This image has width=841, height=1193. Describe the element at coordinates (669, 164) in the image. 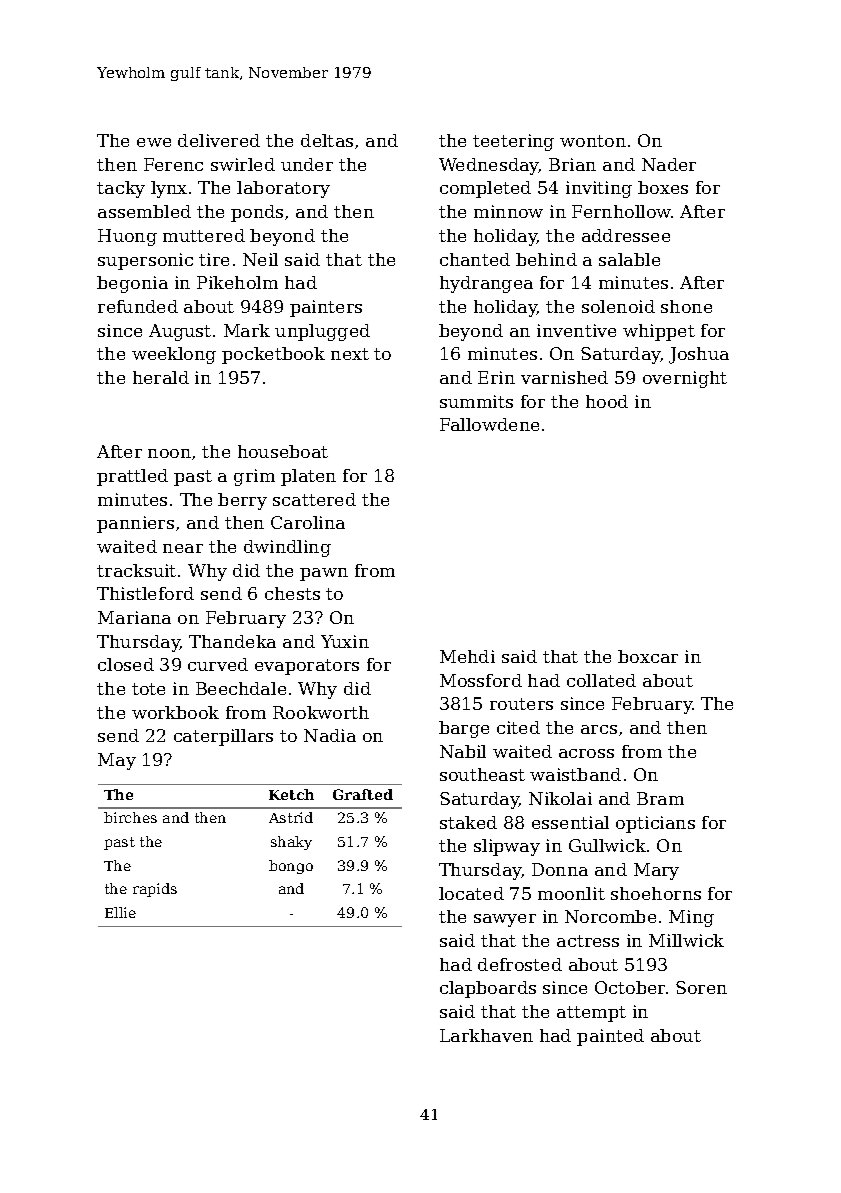

I see `Nader` at that location.
